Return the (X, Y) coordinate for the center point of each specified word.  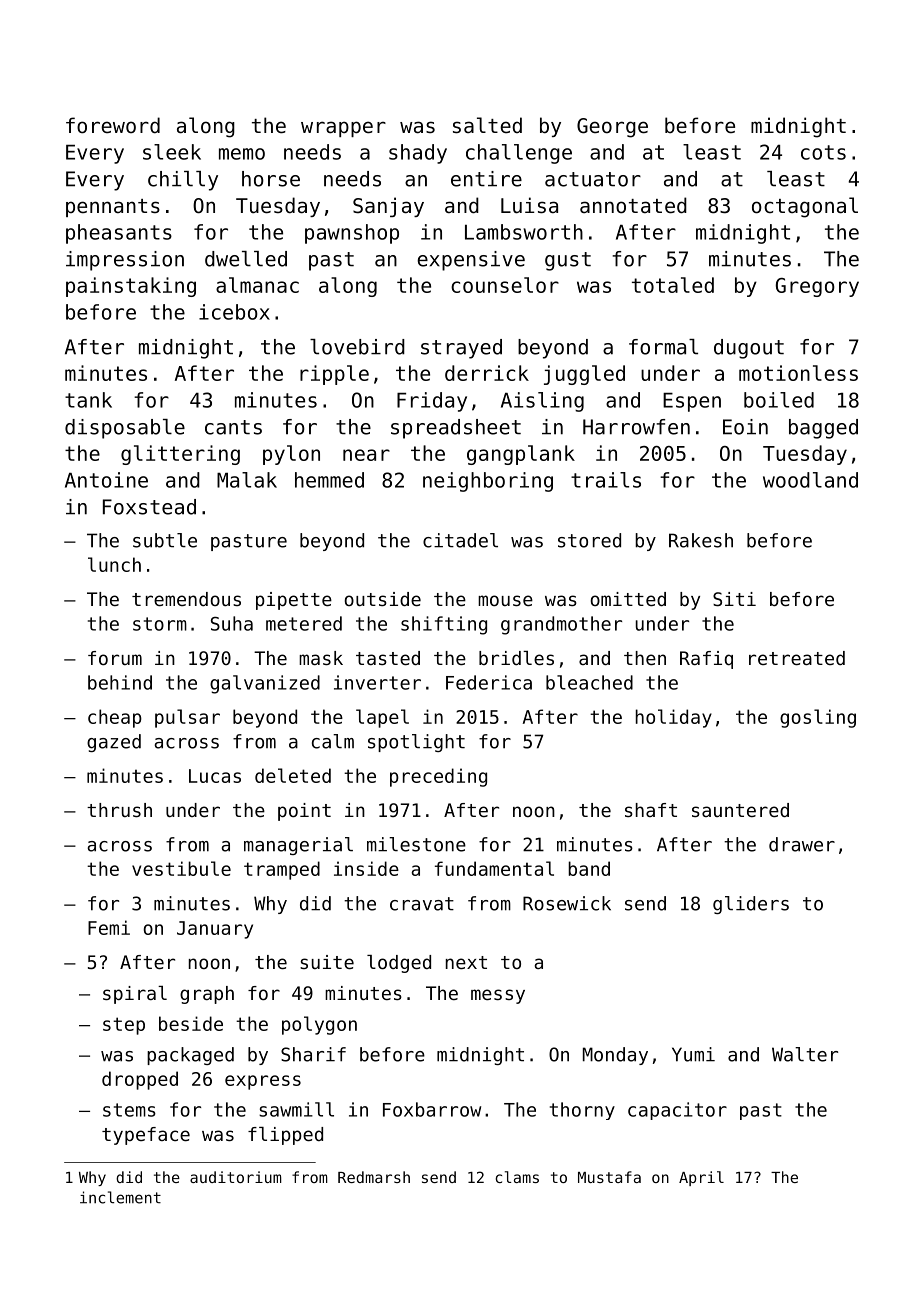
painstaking (131, 287)
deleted (293, 775)
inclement (120, 1197)
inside (366, 868)
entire (486, 179)
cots (823, 152)
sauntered (740, 810)
